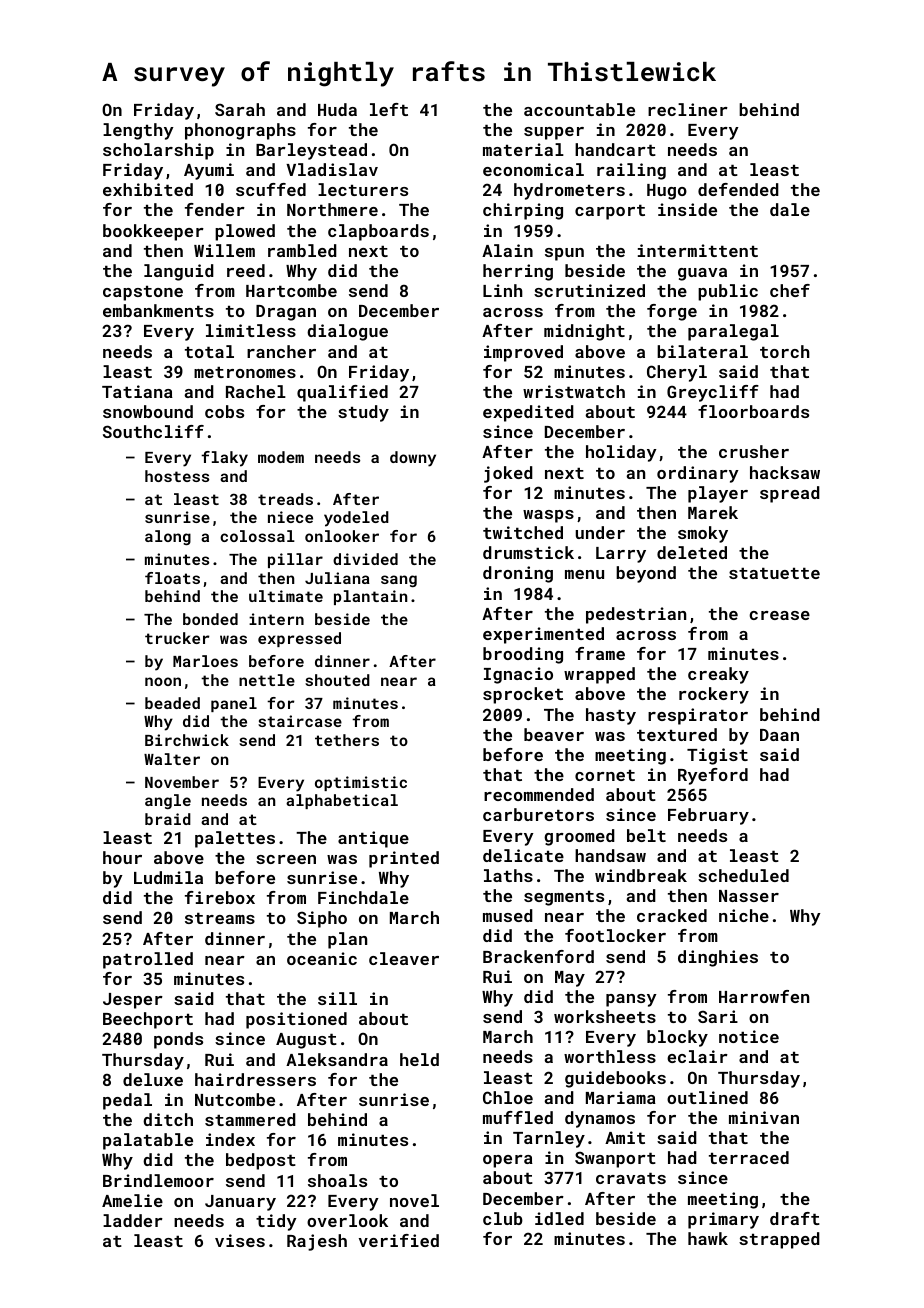 This screenshot has width=924, height=1308. What do you see at coordinates (296, 1020) in the screenshot?
I see `positioned` at bounding box center [296, 1020].
